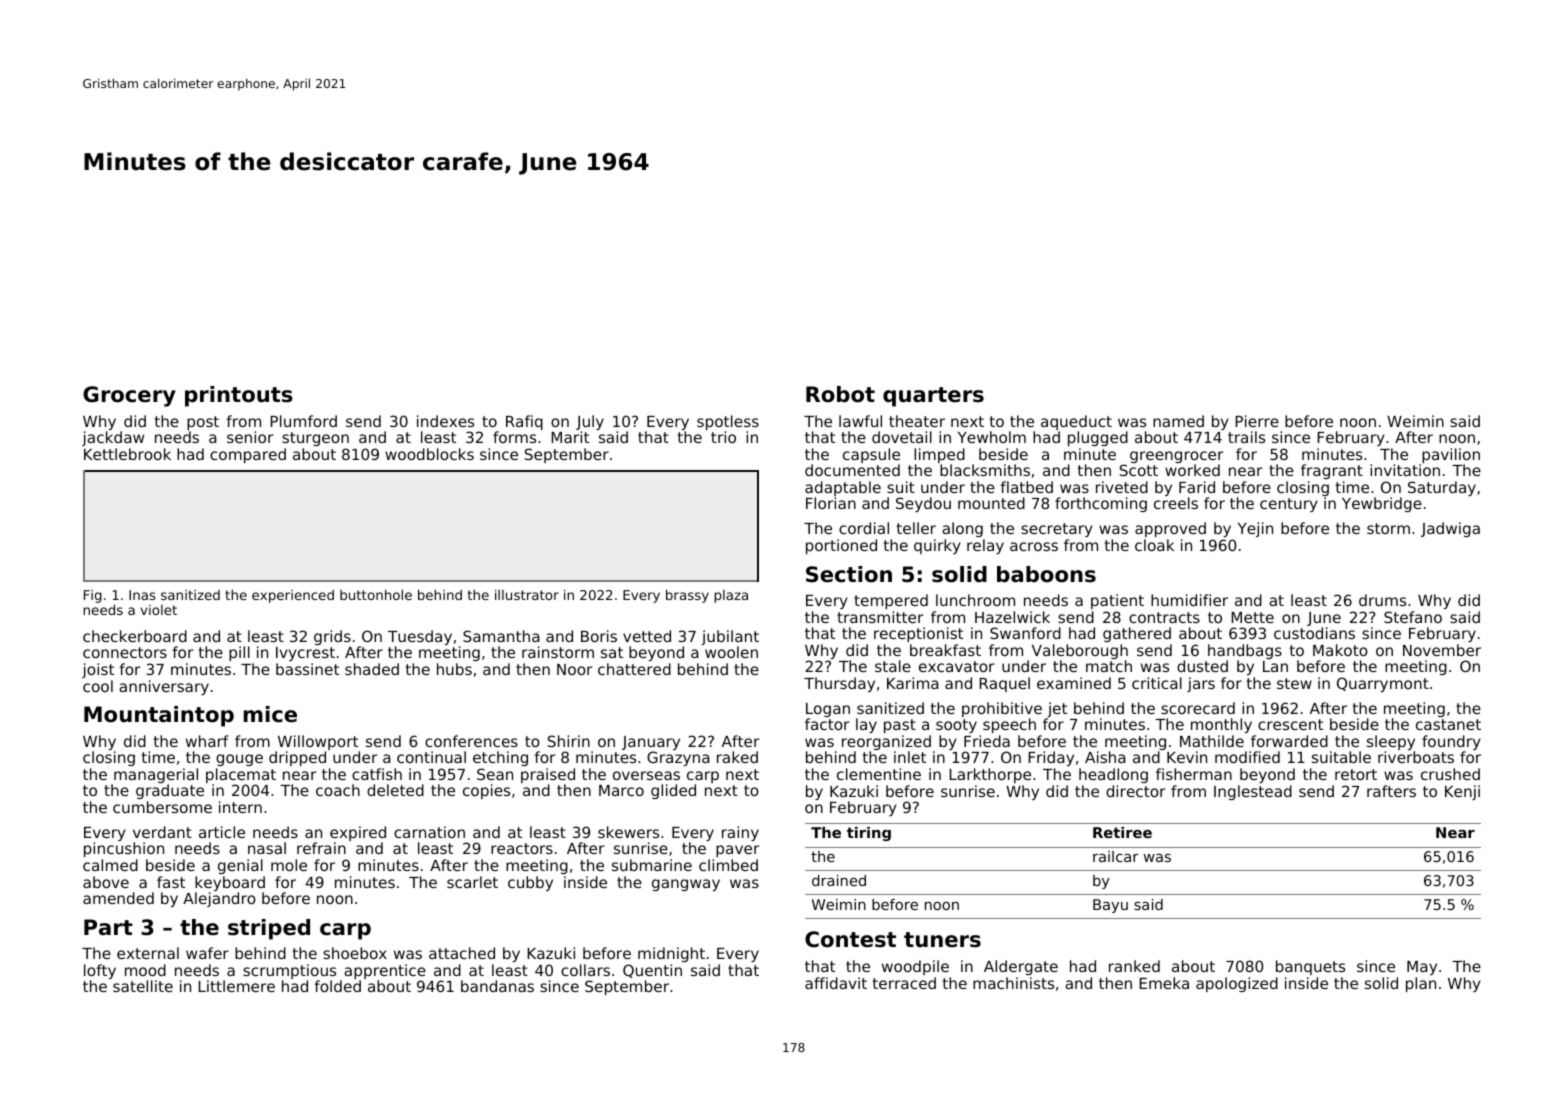  Describe the element at coordinates (158, 610) in the document. I see `violet` at that location.
